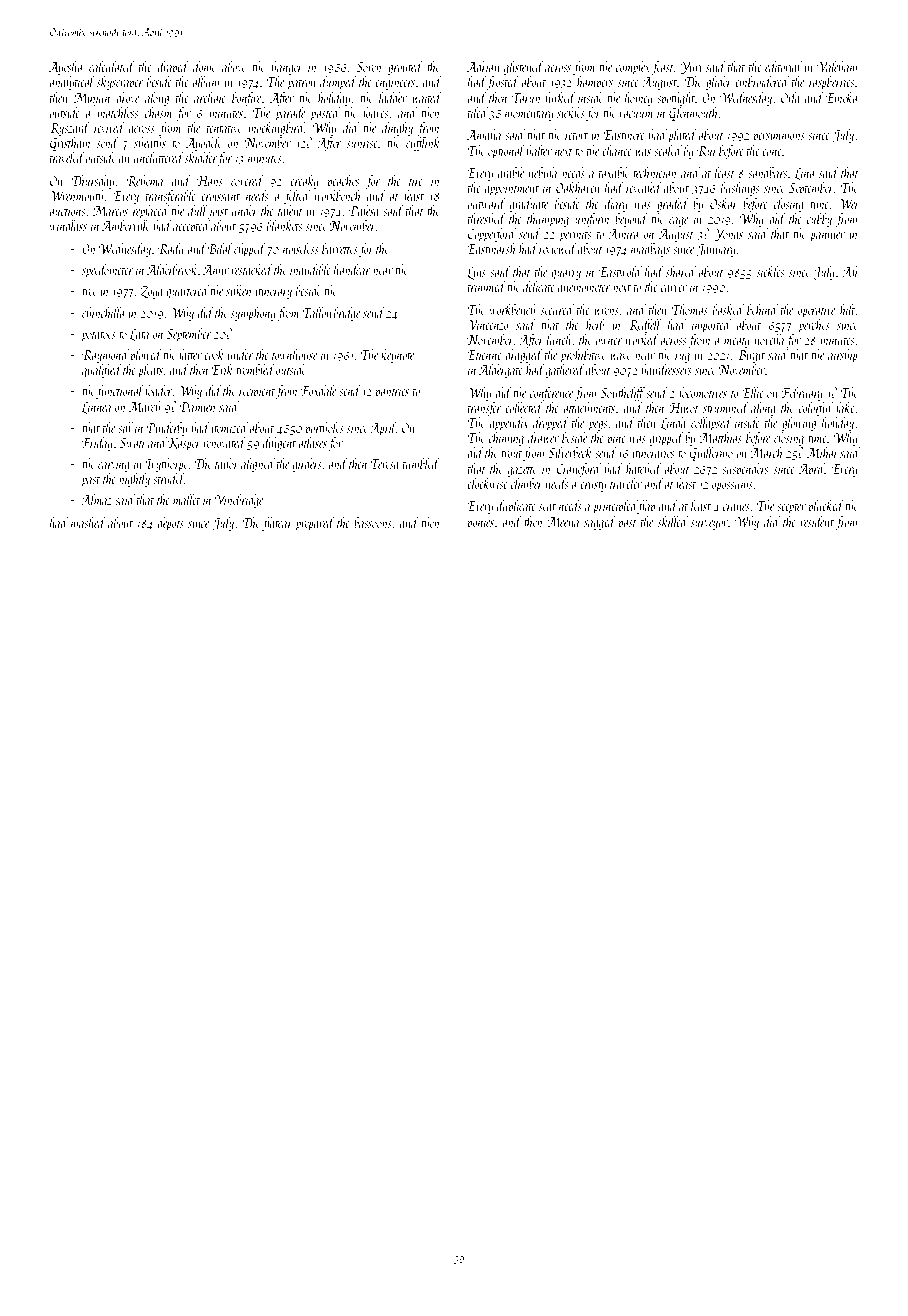 The height and width of the screenshot is (1316, 908). I want to click on ponies, so click(480, 524).
